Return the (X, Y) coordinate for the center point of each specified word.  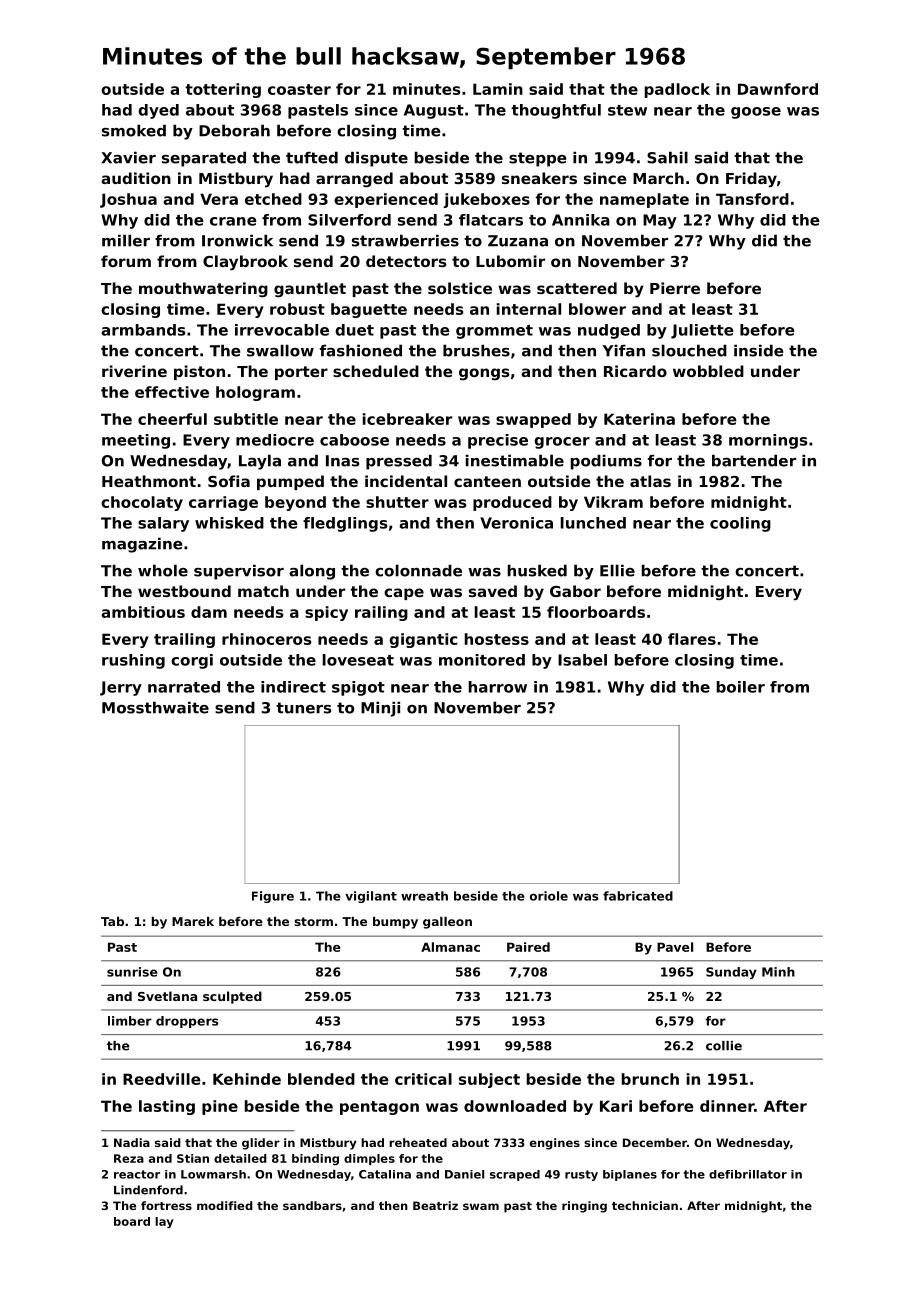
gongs (484, 374)
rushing (133, 661)
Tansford (752, 199)
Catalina (385, 1174)
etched (273, 199)
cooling (740, 524)
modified (225, 1205)
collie (724, 1046)
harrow (498, 687)
